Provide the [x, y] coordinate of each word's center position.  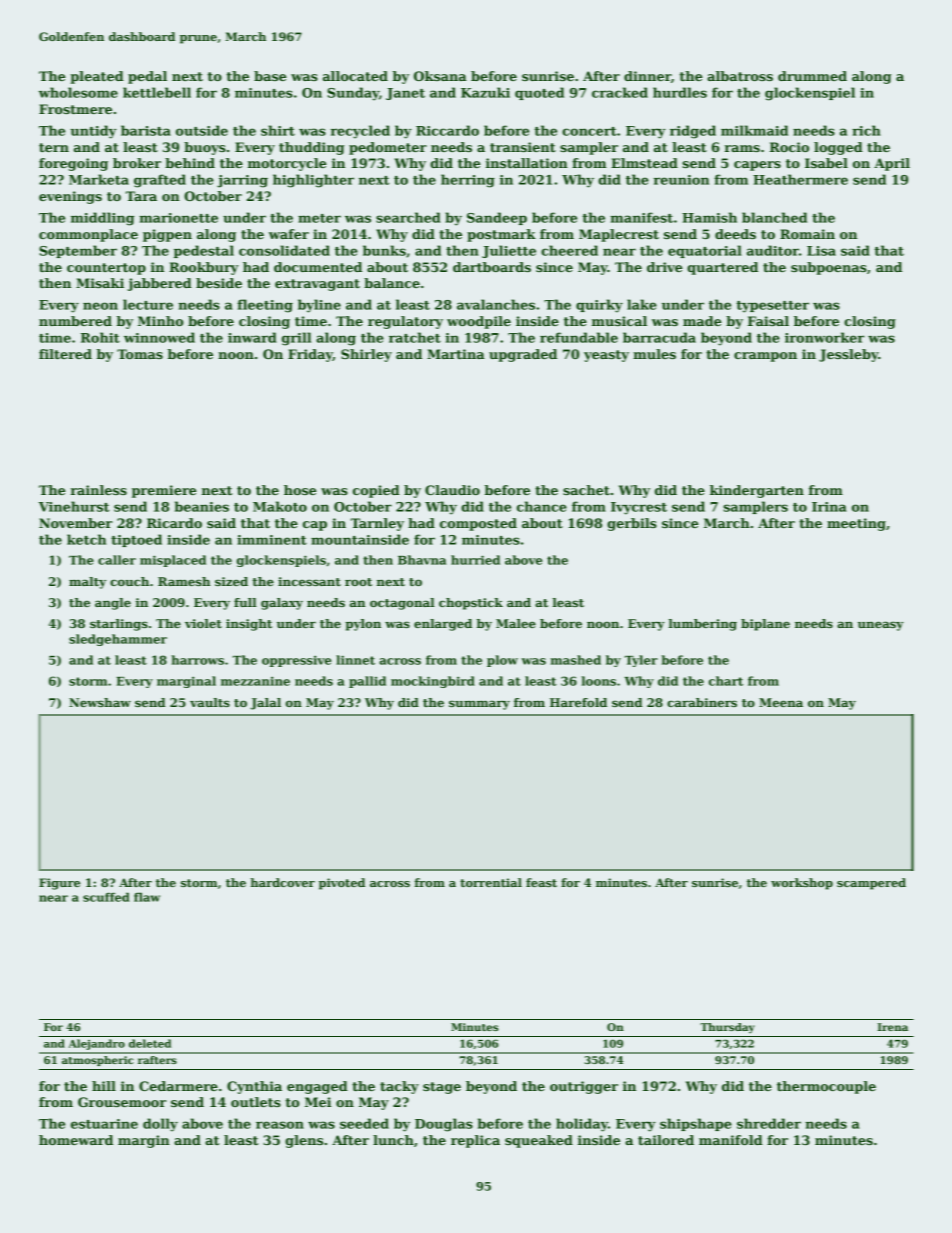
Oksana [440, 76]
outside [202, 130]
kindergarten [757, 491]
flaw [147, 897]
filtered [65, 354]
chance [542, 506]
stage [442, 1088]
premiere [164, 491]
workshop [802, 884]
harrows [197, 660]
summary [479, 705]
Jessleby [849, 355]
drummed [812, 76]
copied [376, 491]
